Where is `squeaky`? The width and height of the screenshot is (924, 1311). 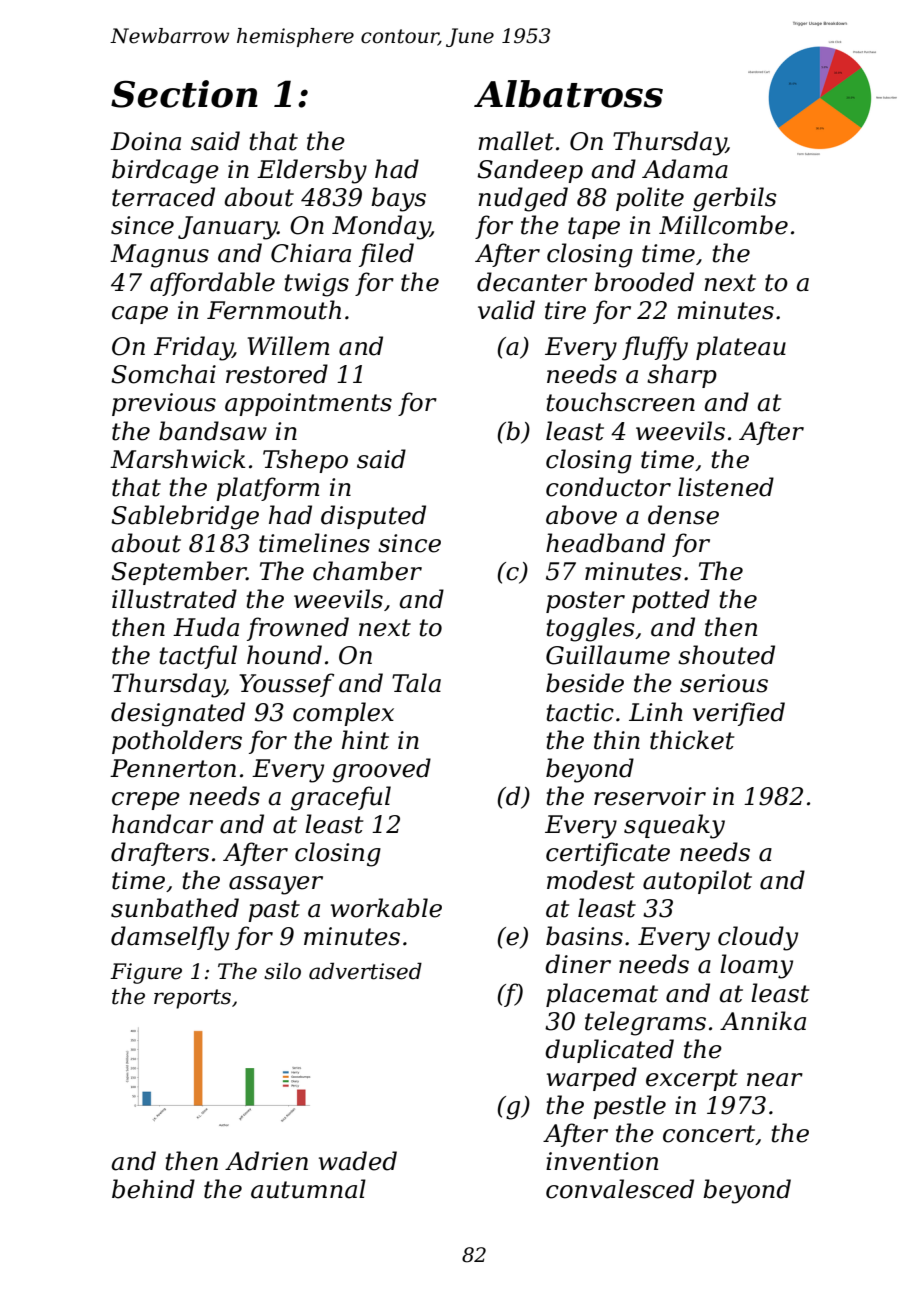 squeaky is located at coordinates (674, 826).
